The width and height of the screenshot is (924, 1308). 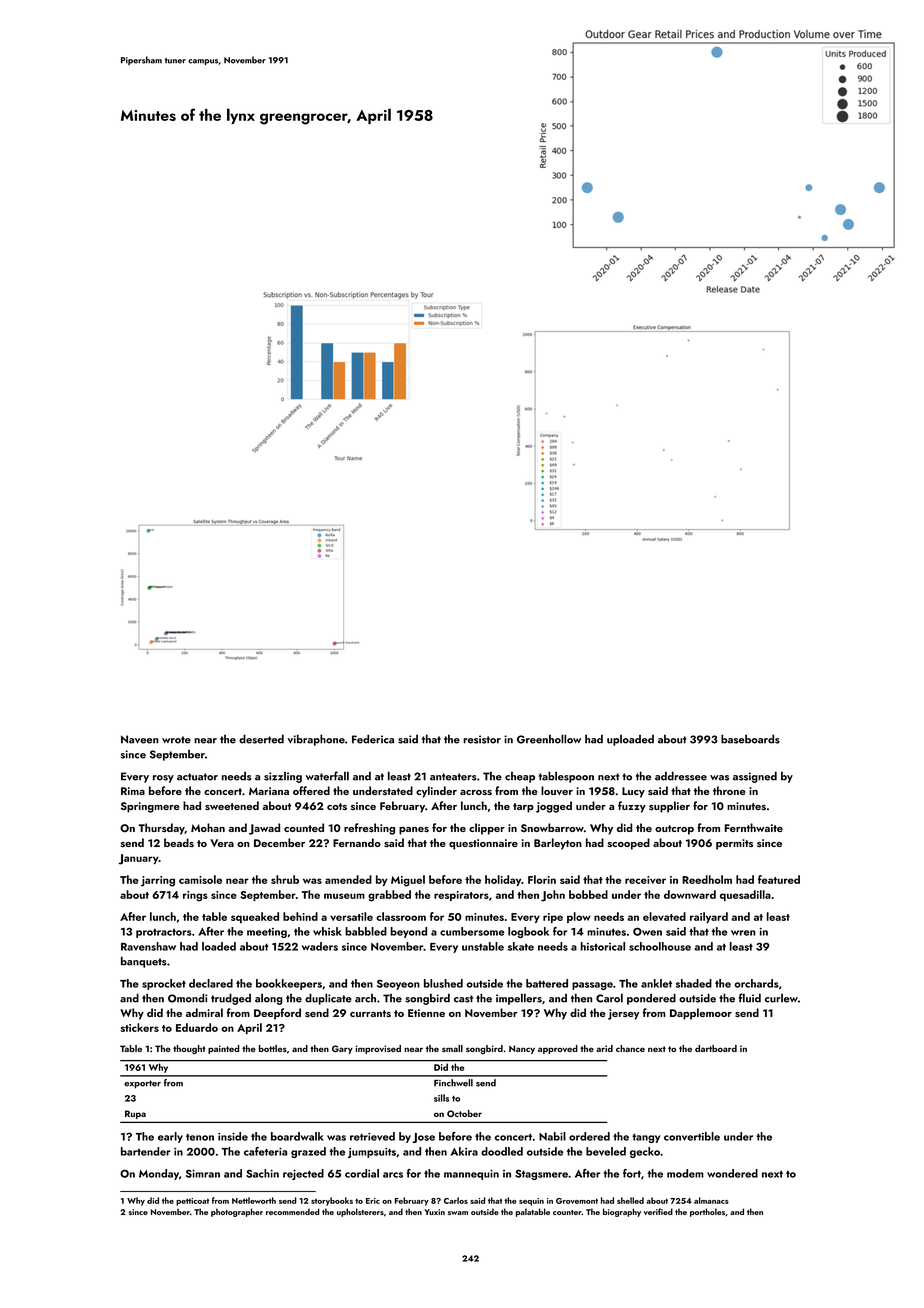 What do you see at coordinates (269, 791) in the screenshot?
I see `Mariana` at bounding box center [269, 791].
